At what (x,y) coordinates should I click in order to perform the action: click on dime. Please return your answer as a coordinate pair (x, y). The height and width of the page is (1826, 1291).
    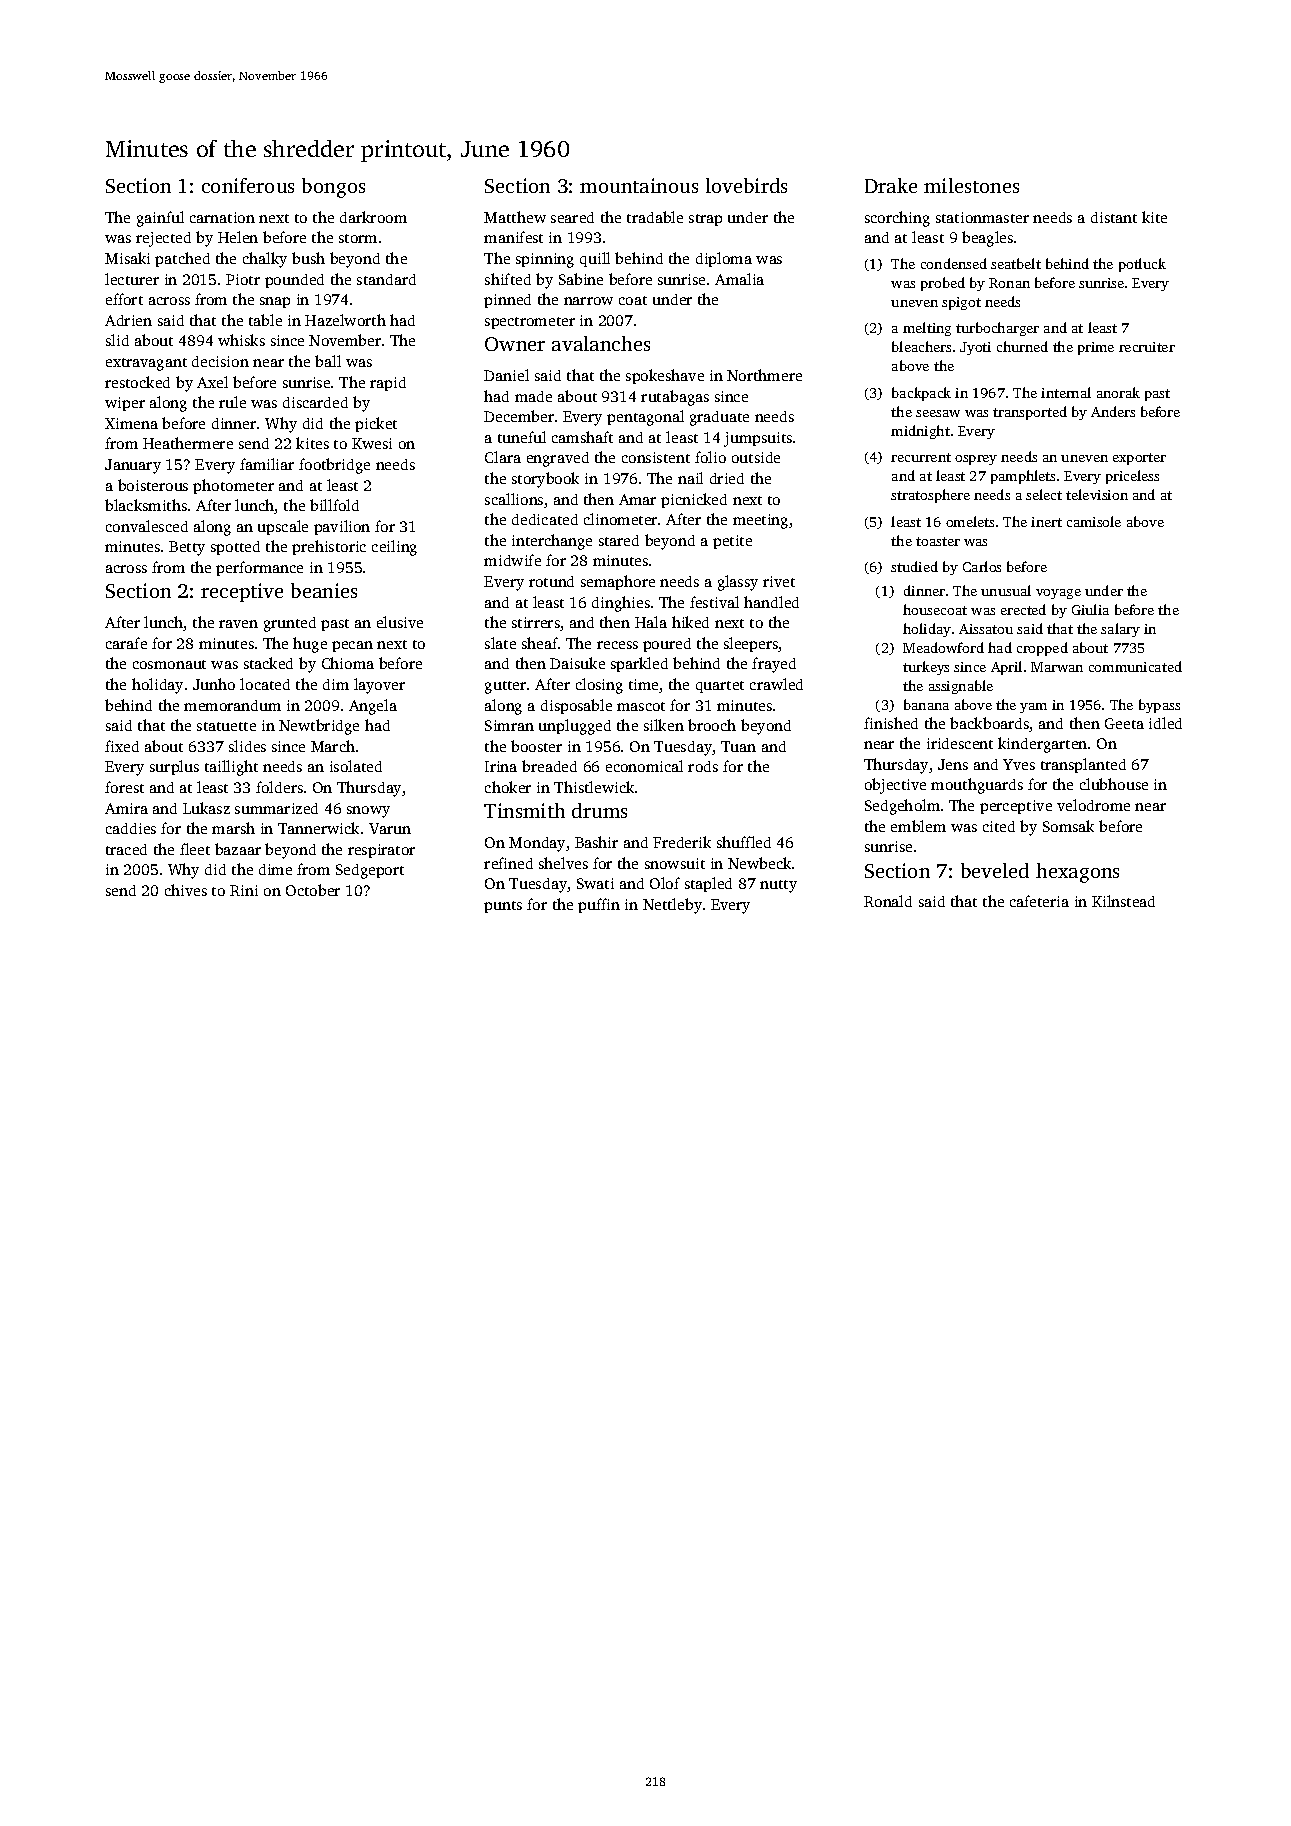
    Looking at the image, I should click on (275, 869).
